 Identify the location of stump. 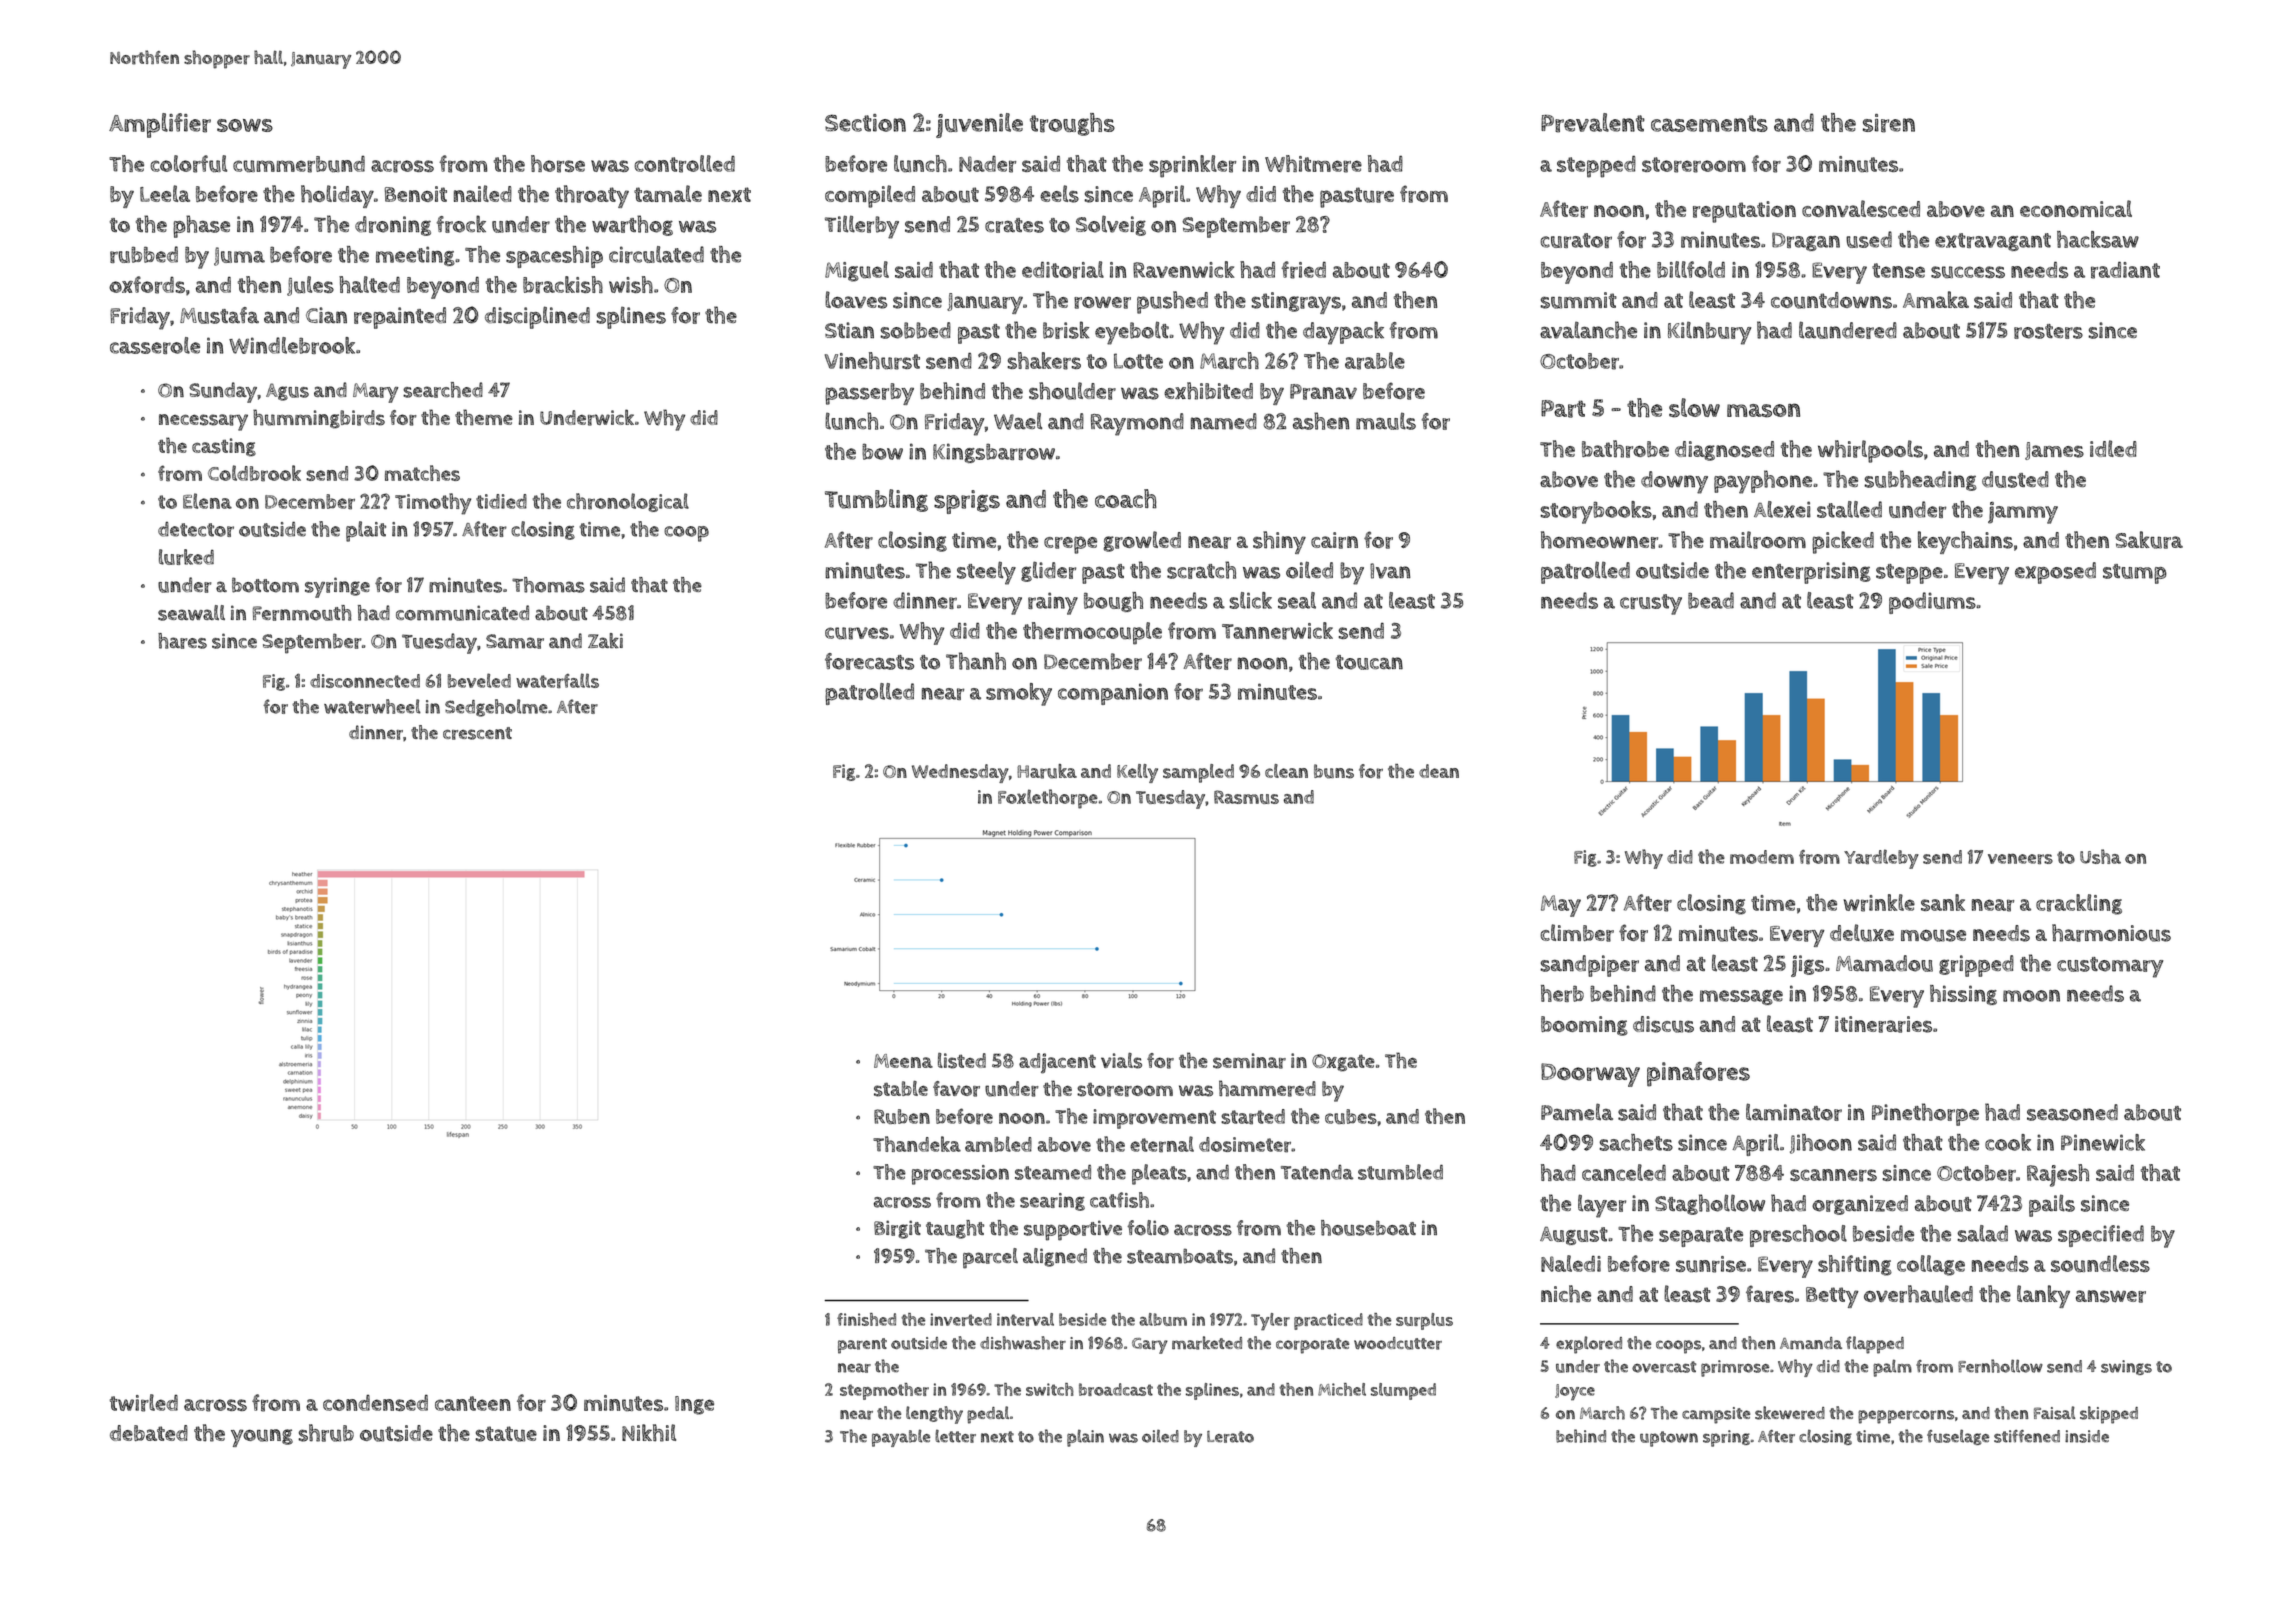
(2135, 574).
